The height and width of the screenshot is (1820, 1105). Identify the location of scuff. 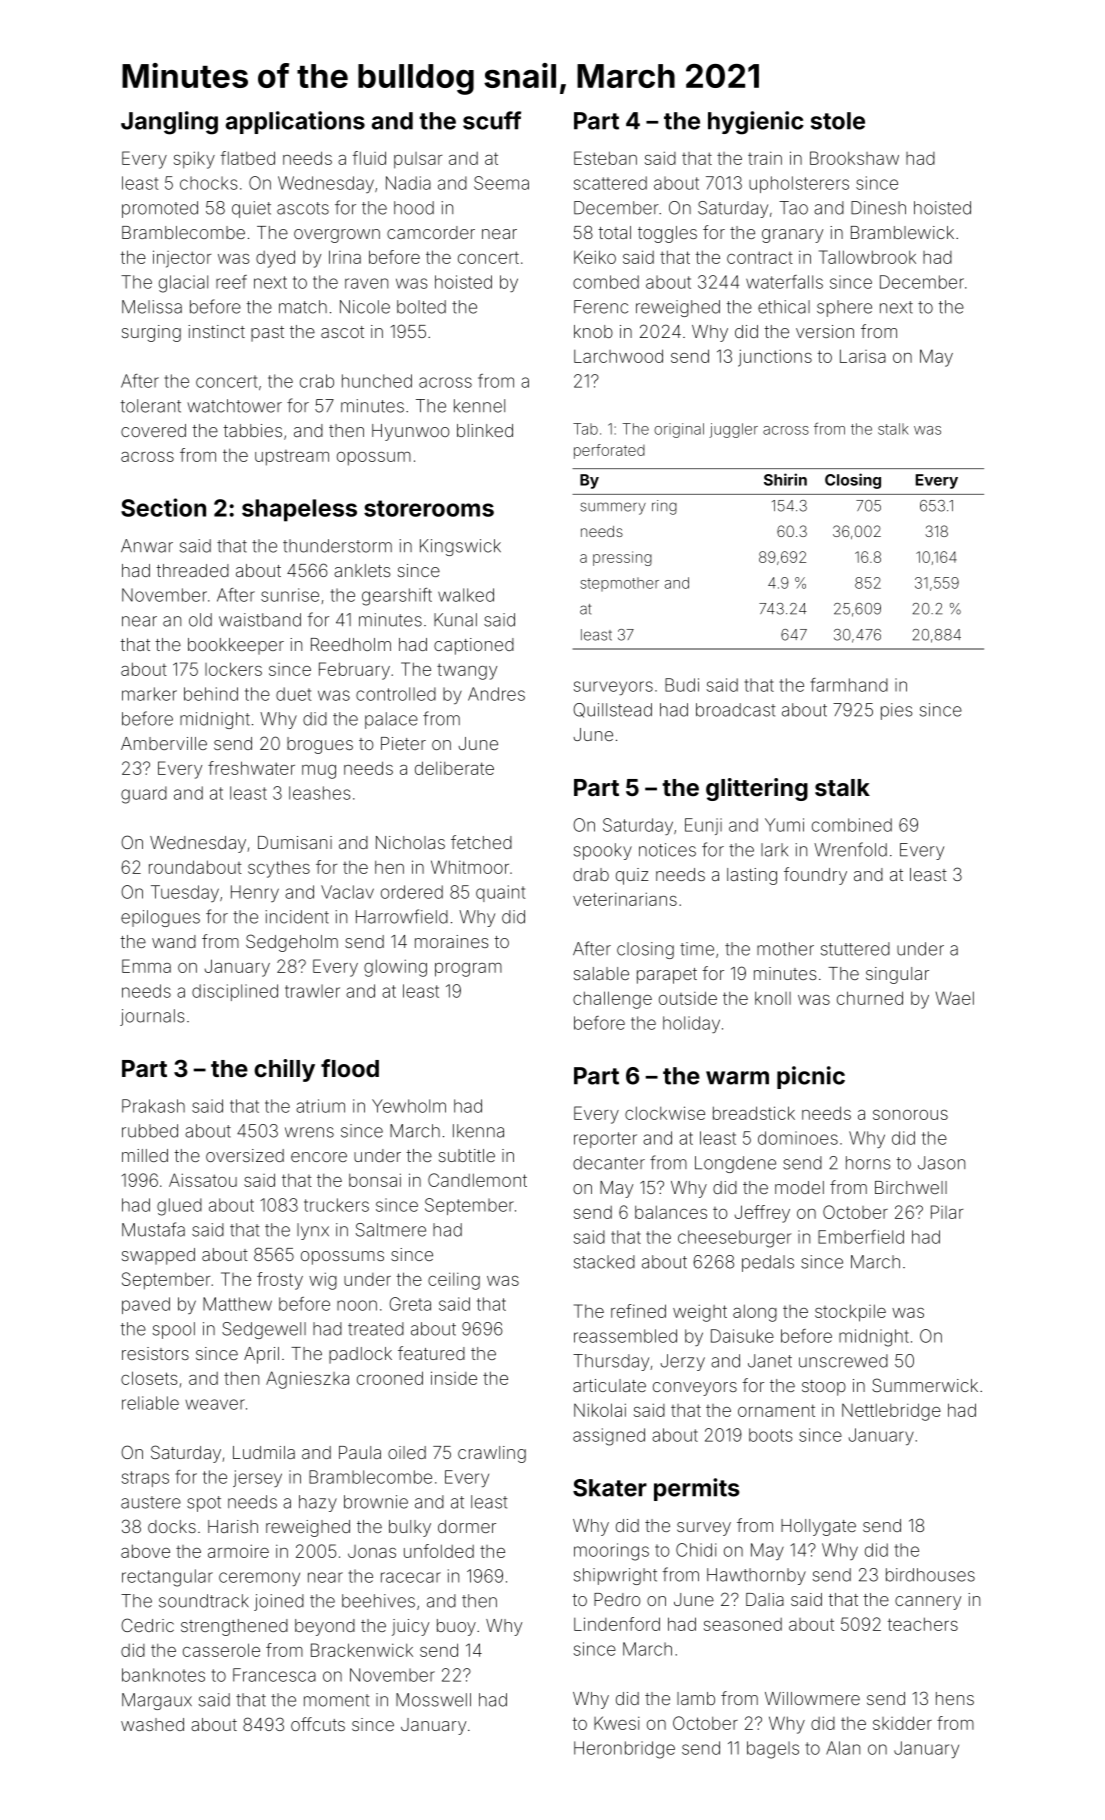
(492, 120).
